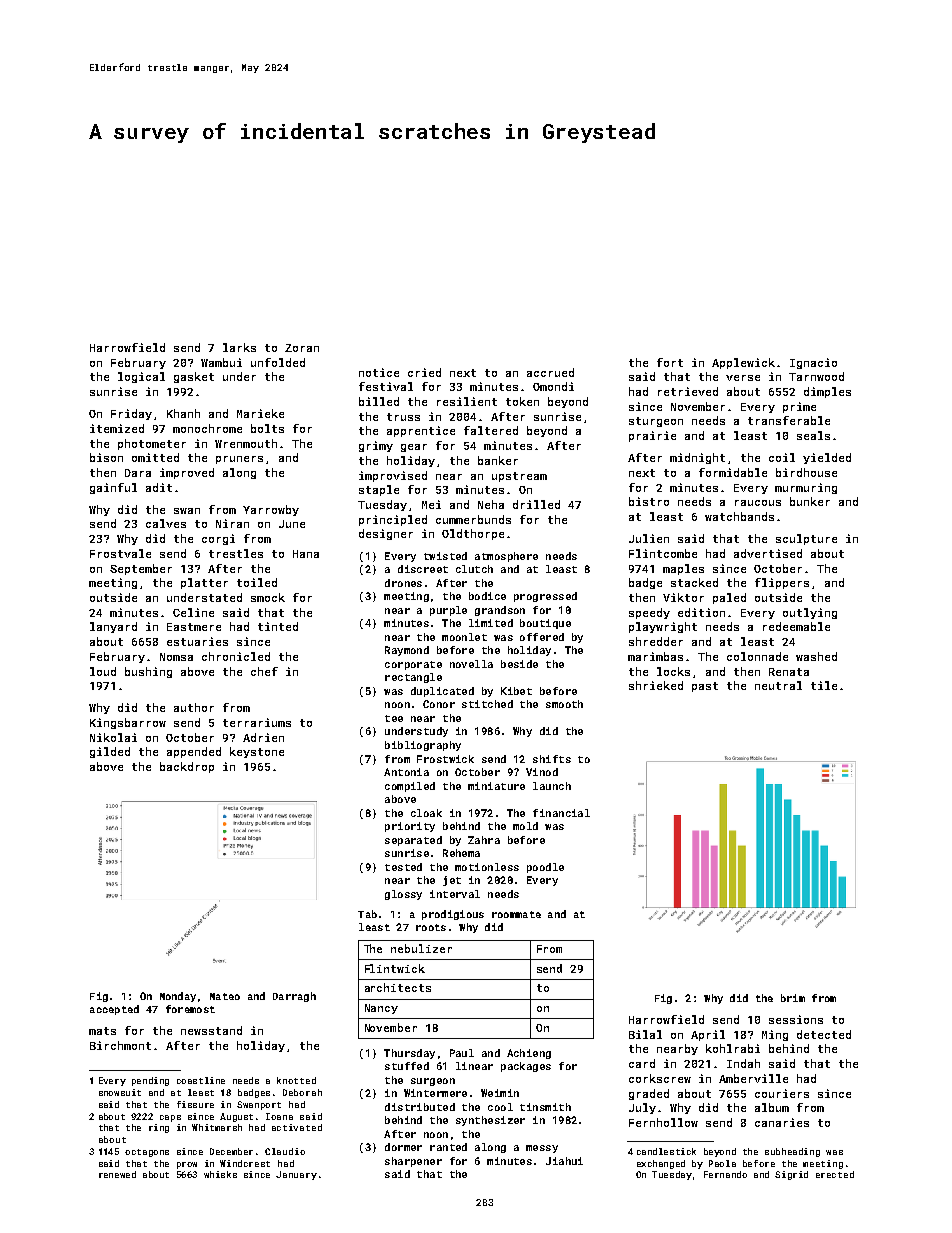 Image resolution: width=952 pixels, height=1233 pixels. What do you see at coordinates (220, 1174) in the screenshot?
I see `whisks` at bounding box center [220, 1174].
